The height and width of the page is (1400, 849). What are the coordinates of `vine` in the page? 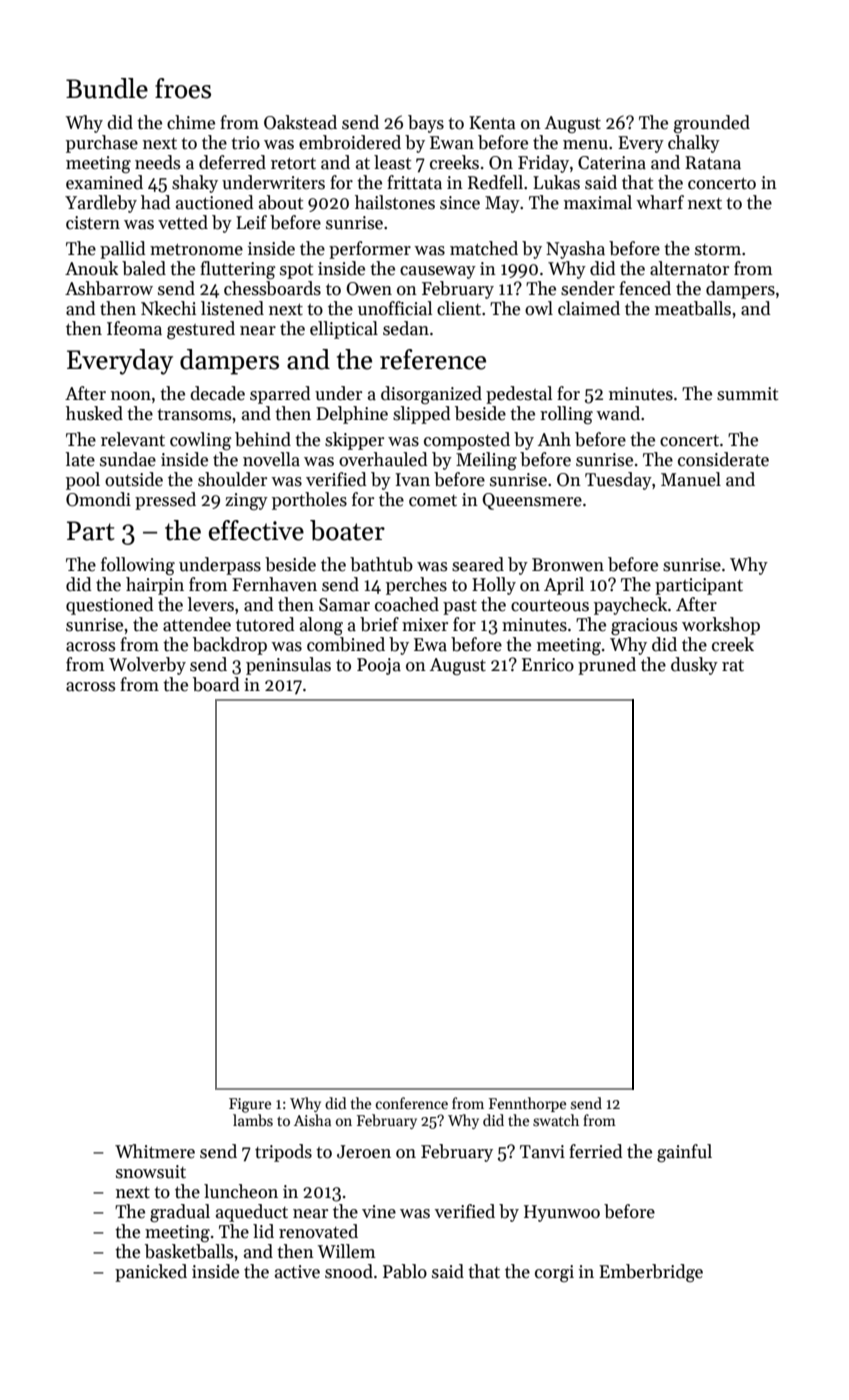 It's located at (379, 1212).
